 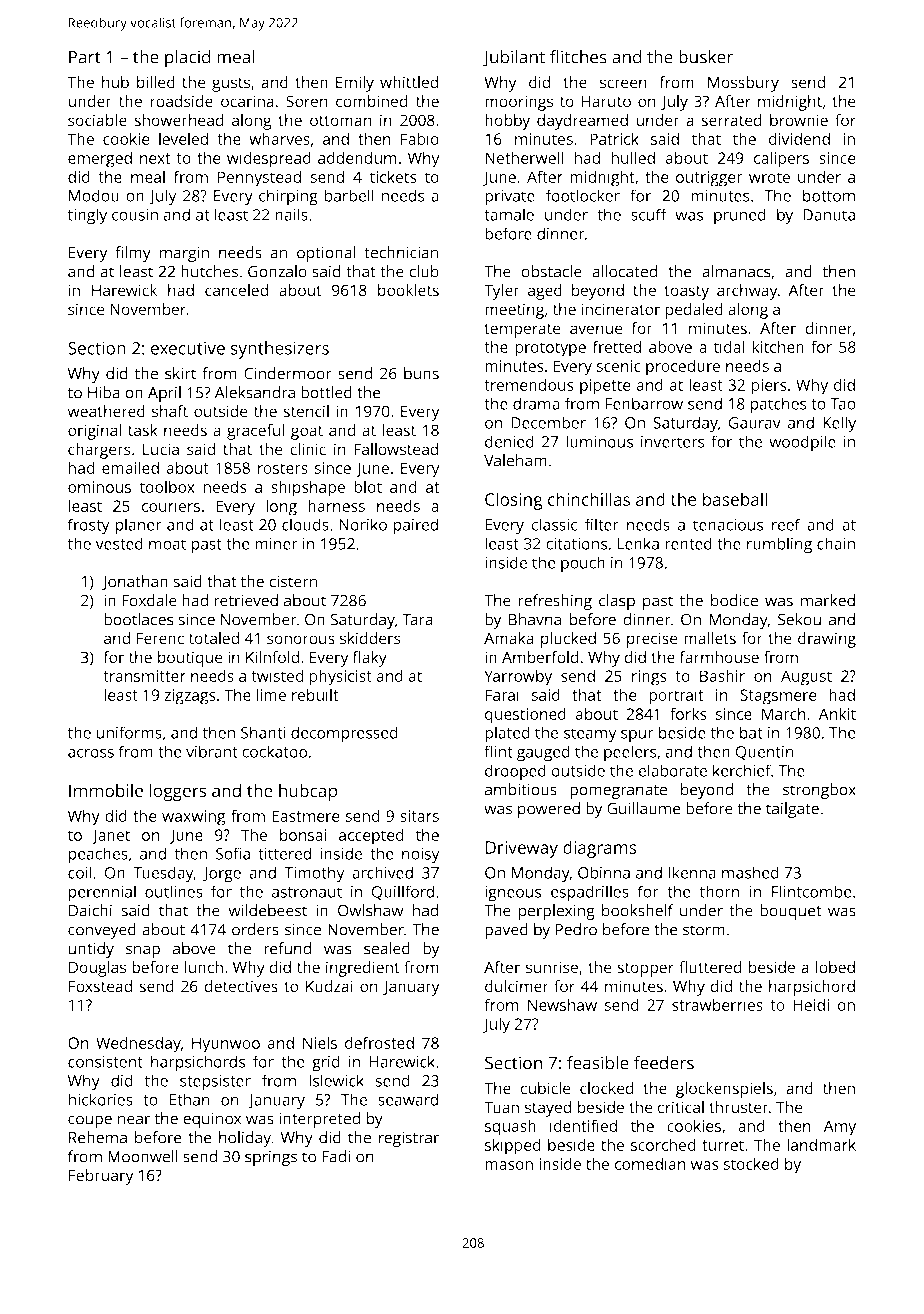 I want to click on technician, so click(x=401, y=252).
